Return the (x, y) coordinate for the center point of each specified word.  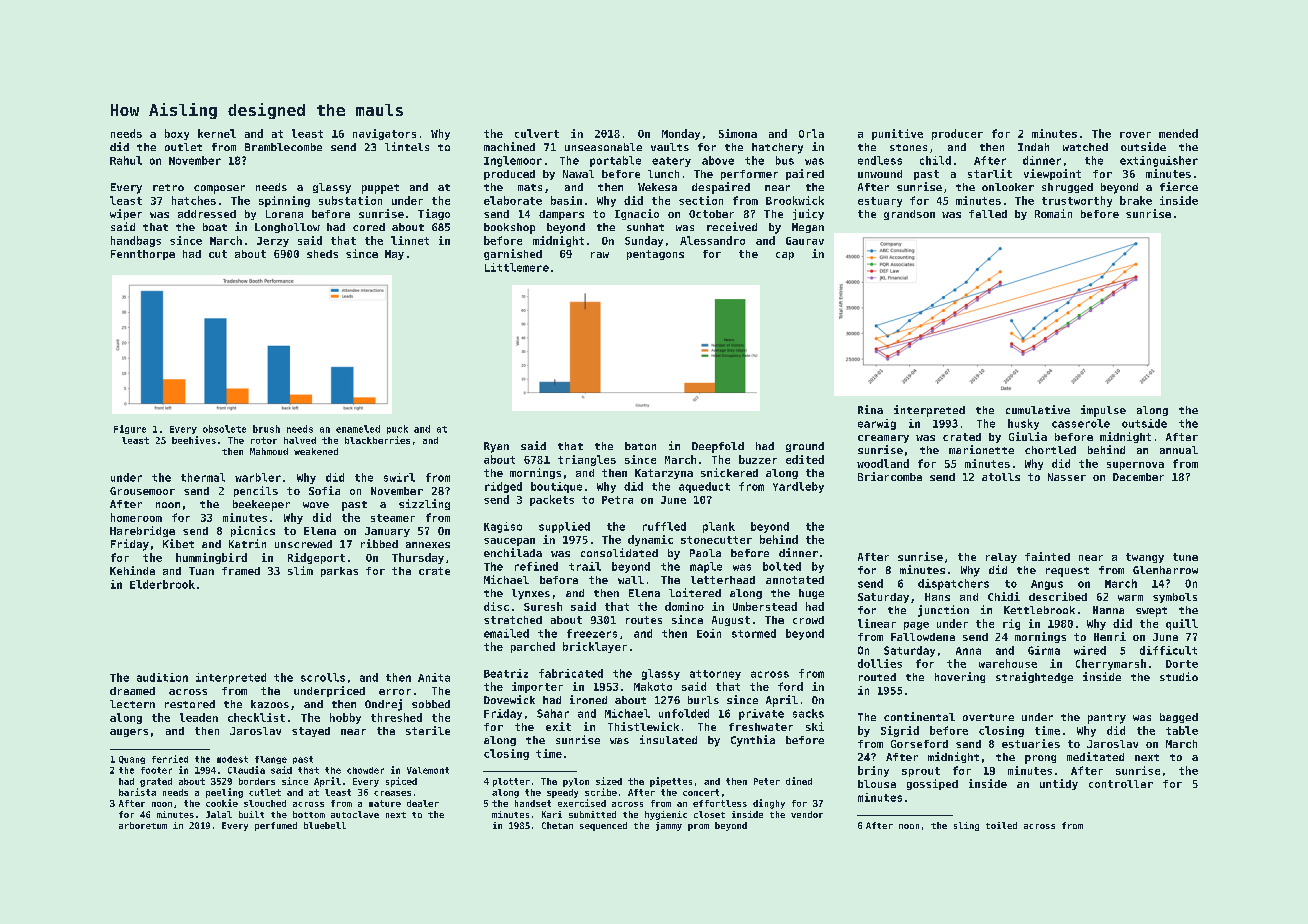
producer (957, 134)
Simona (738, 133)
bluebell (325, 825)
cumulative (1038, 409)
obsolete (224, 429)
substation (350, 200)
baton (640, 446)
